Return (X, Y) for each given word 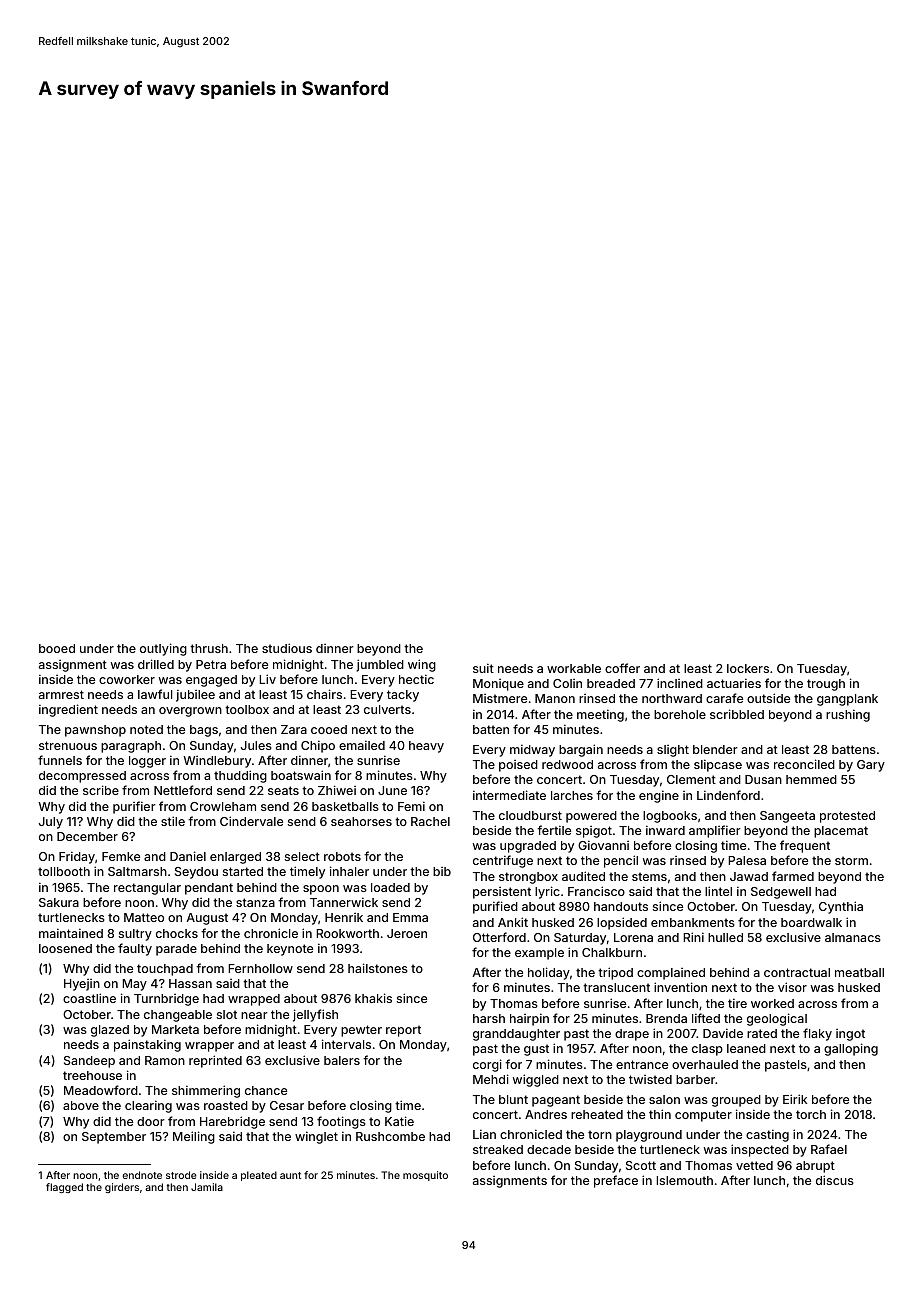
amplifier (715, 831)
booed (57, 648)
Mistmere (500, 698)
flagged (64, 1188)
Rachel (430, 821)
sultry (135, 935)
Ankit (513, 922)
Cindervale (251, 821)
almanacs (853, 937)
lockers (748, 668)
